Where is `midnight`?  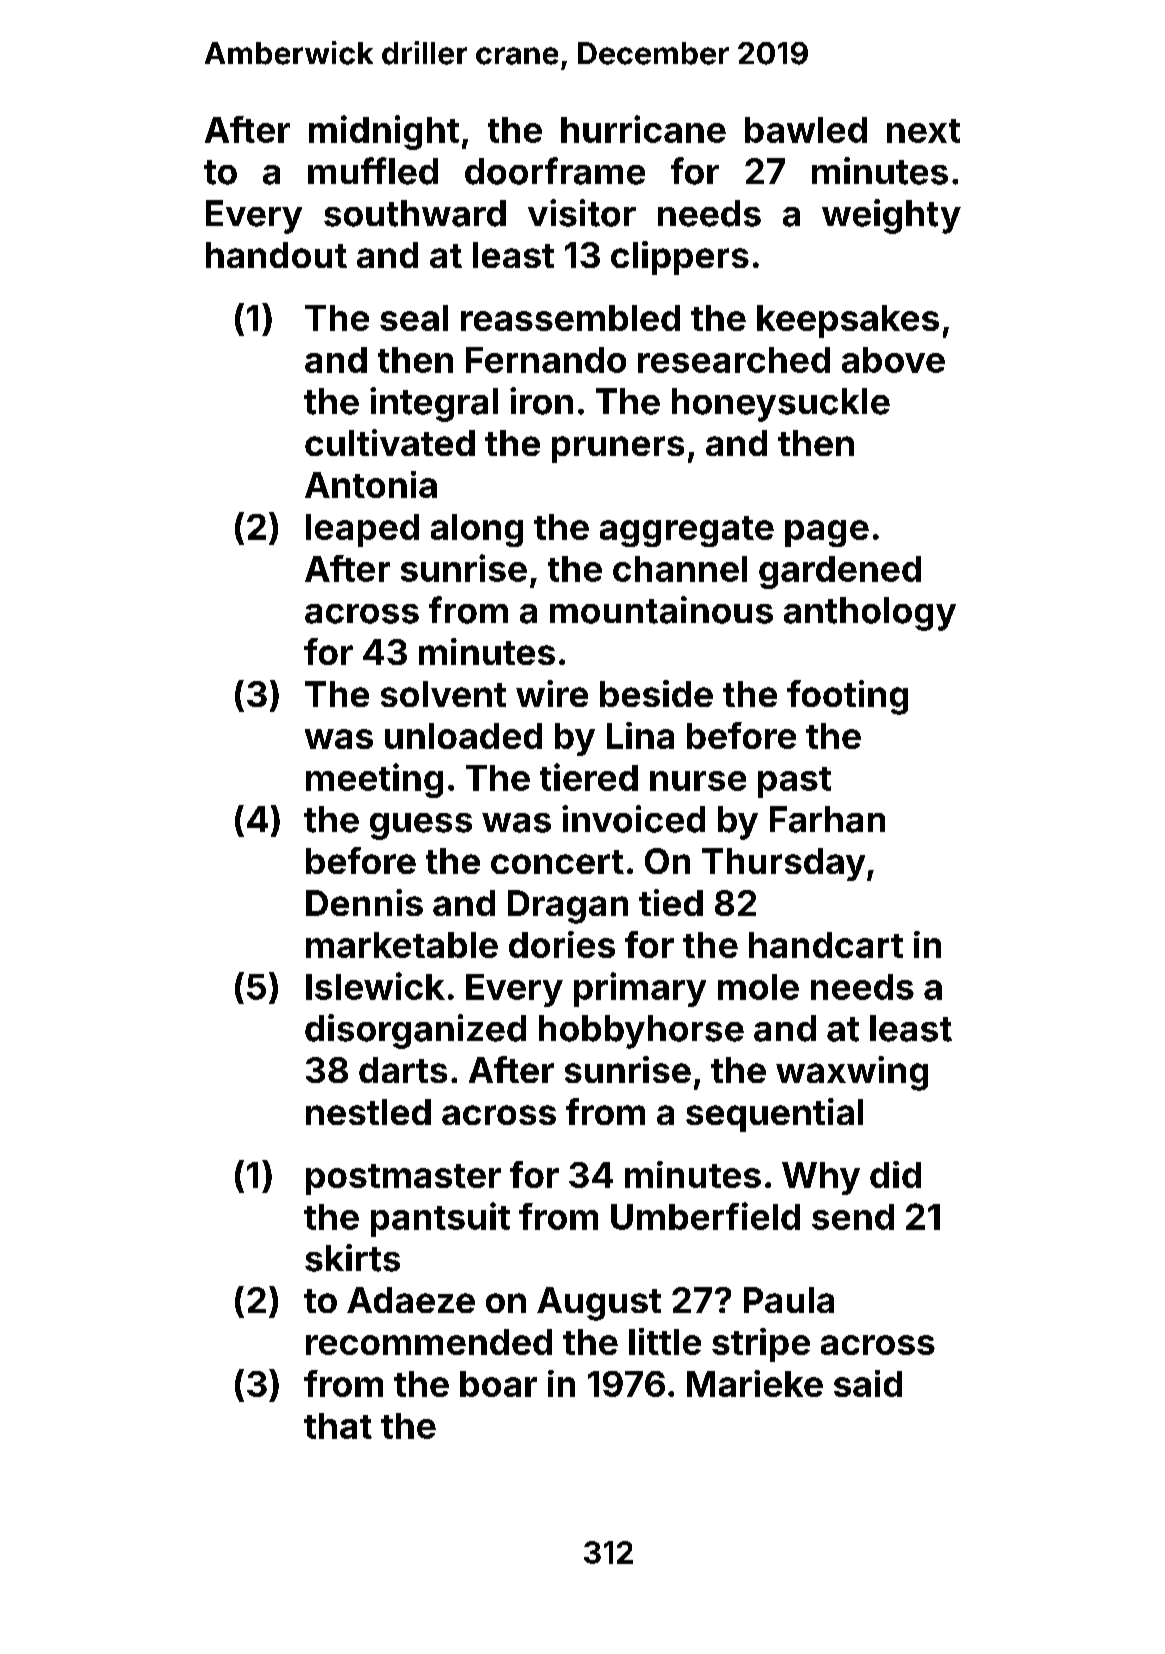 midnight is located at coordinates (384, 132).
